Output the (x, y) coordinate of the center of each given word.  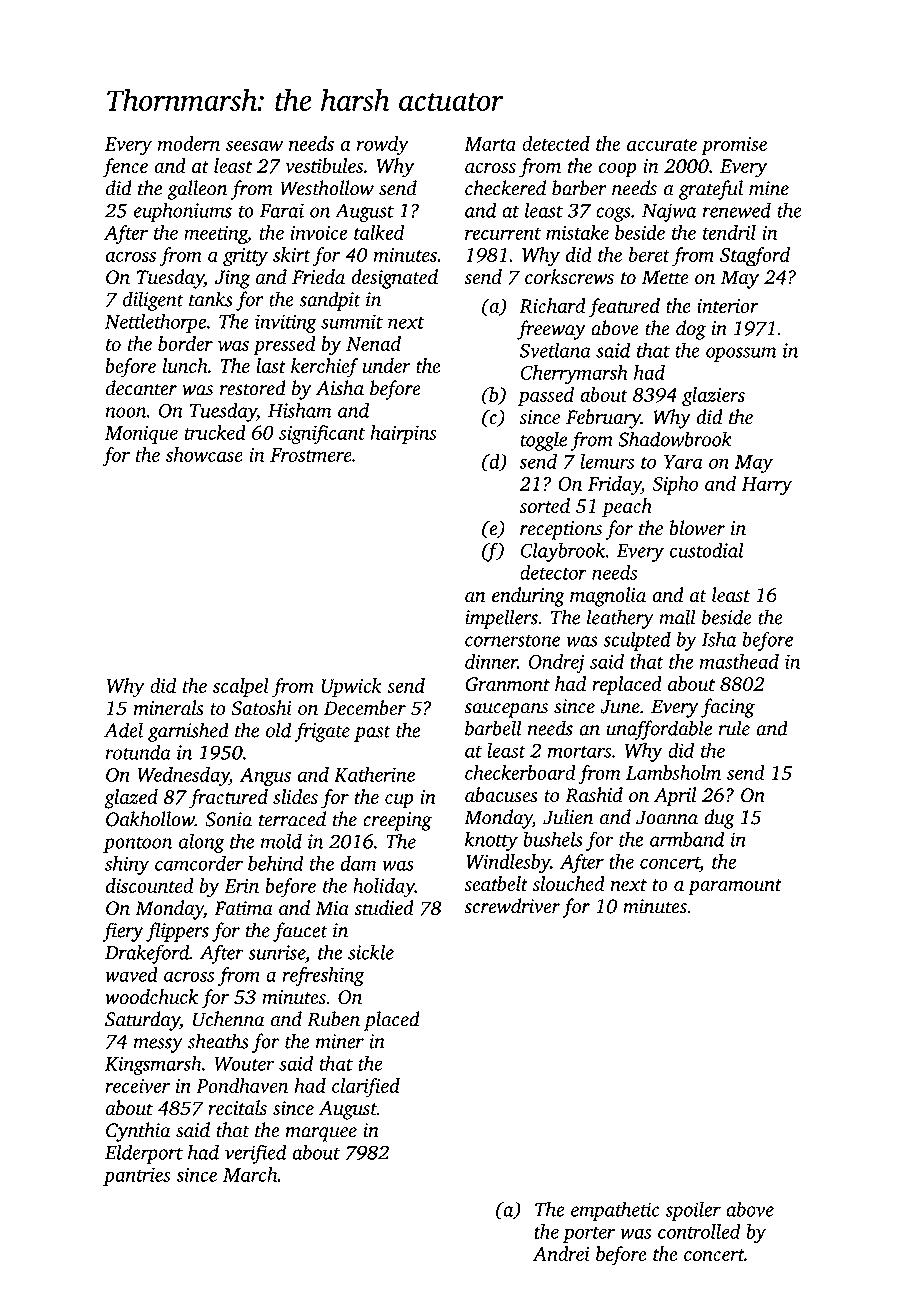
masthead (739, 661)
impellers (501, 619)
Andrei (561, 1253)
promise (734, 146)
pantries (137, 1176)
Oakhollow (150, 819)
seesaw (254, 146)
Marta (490, 144)
